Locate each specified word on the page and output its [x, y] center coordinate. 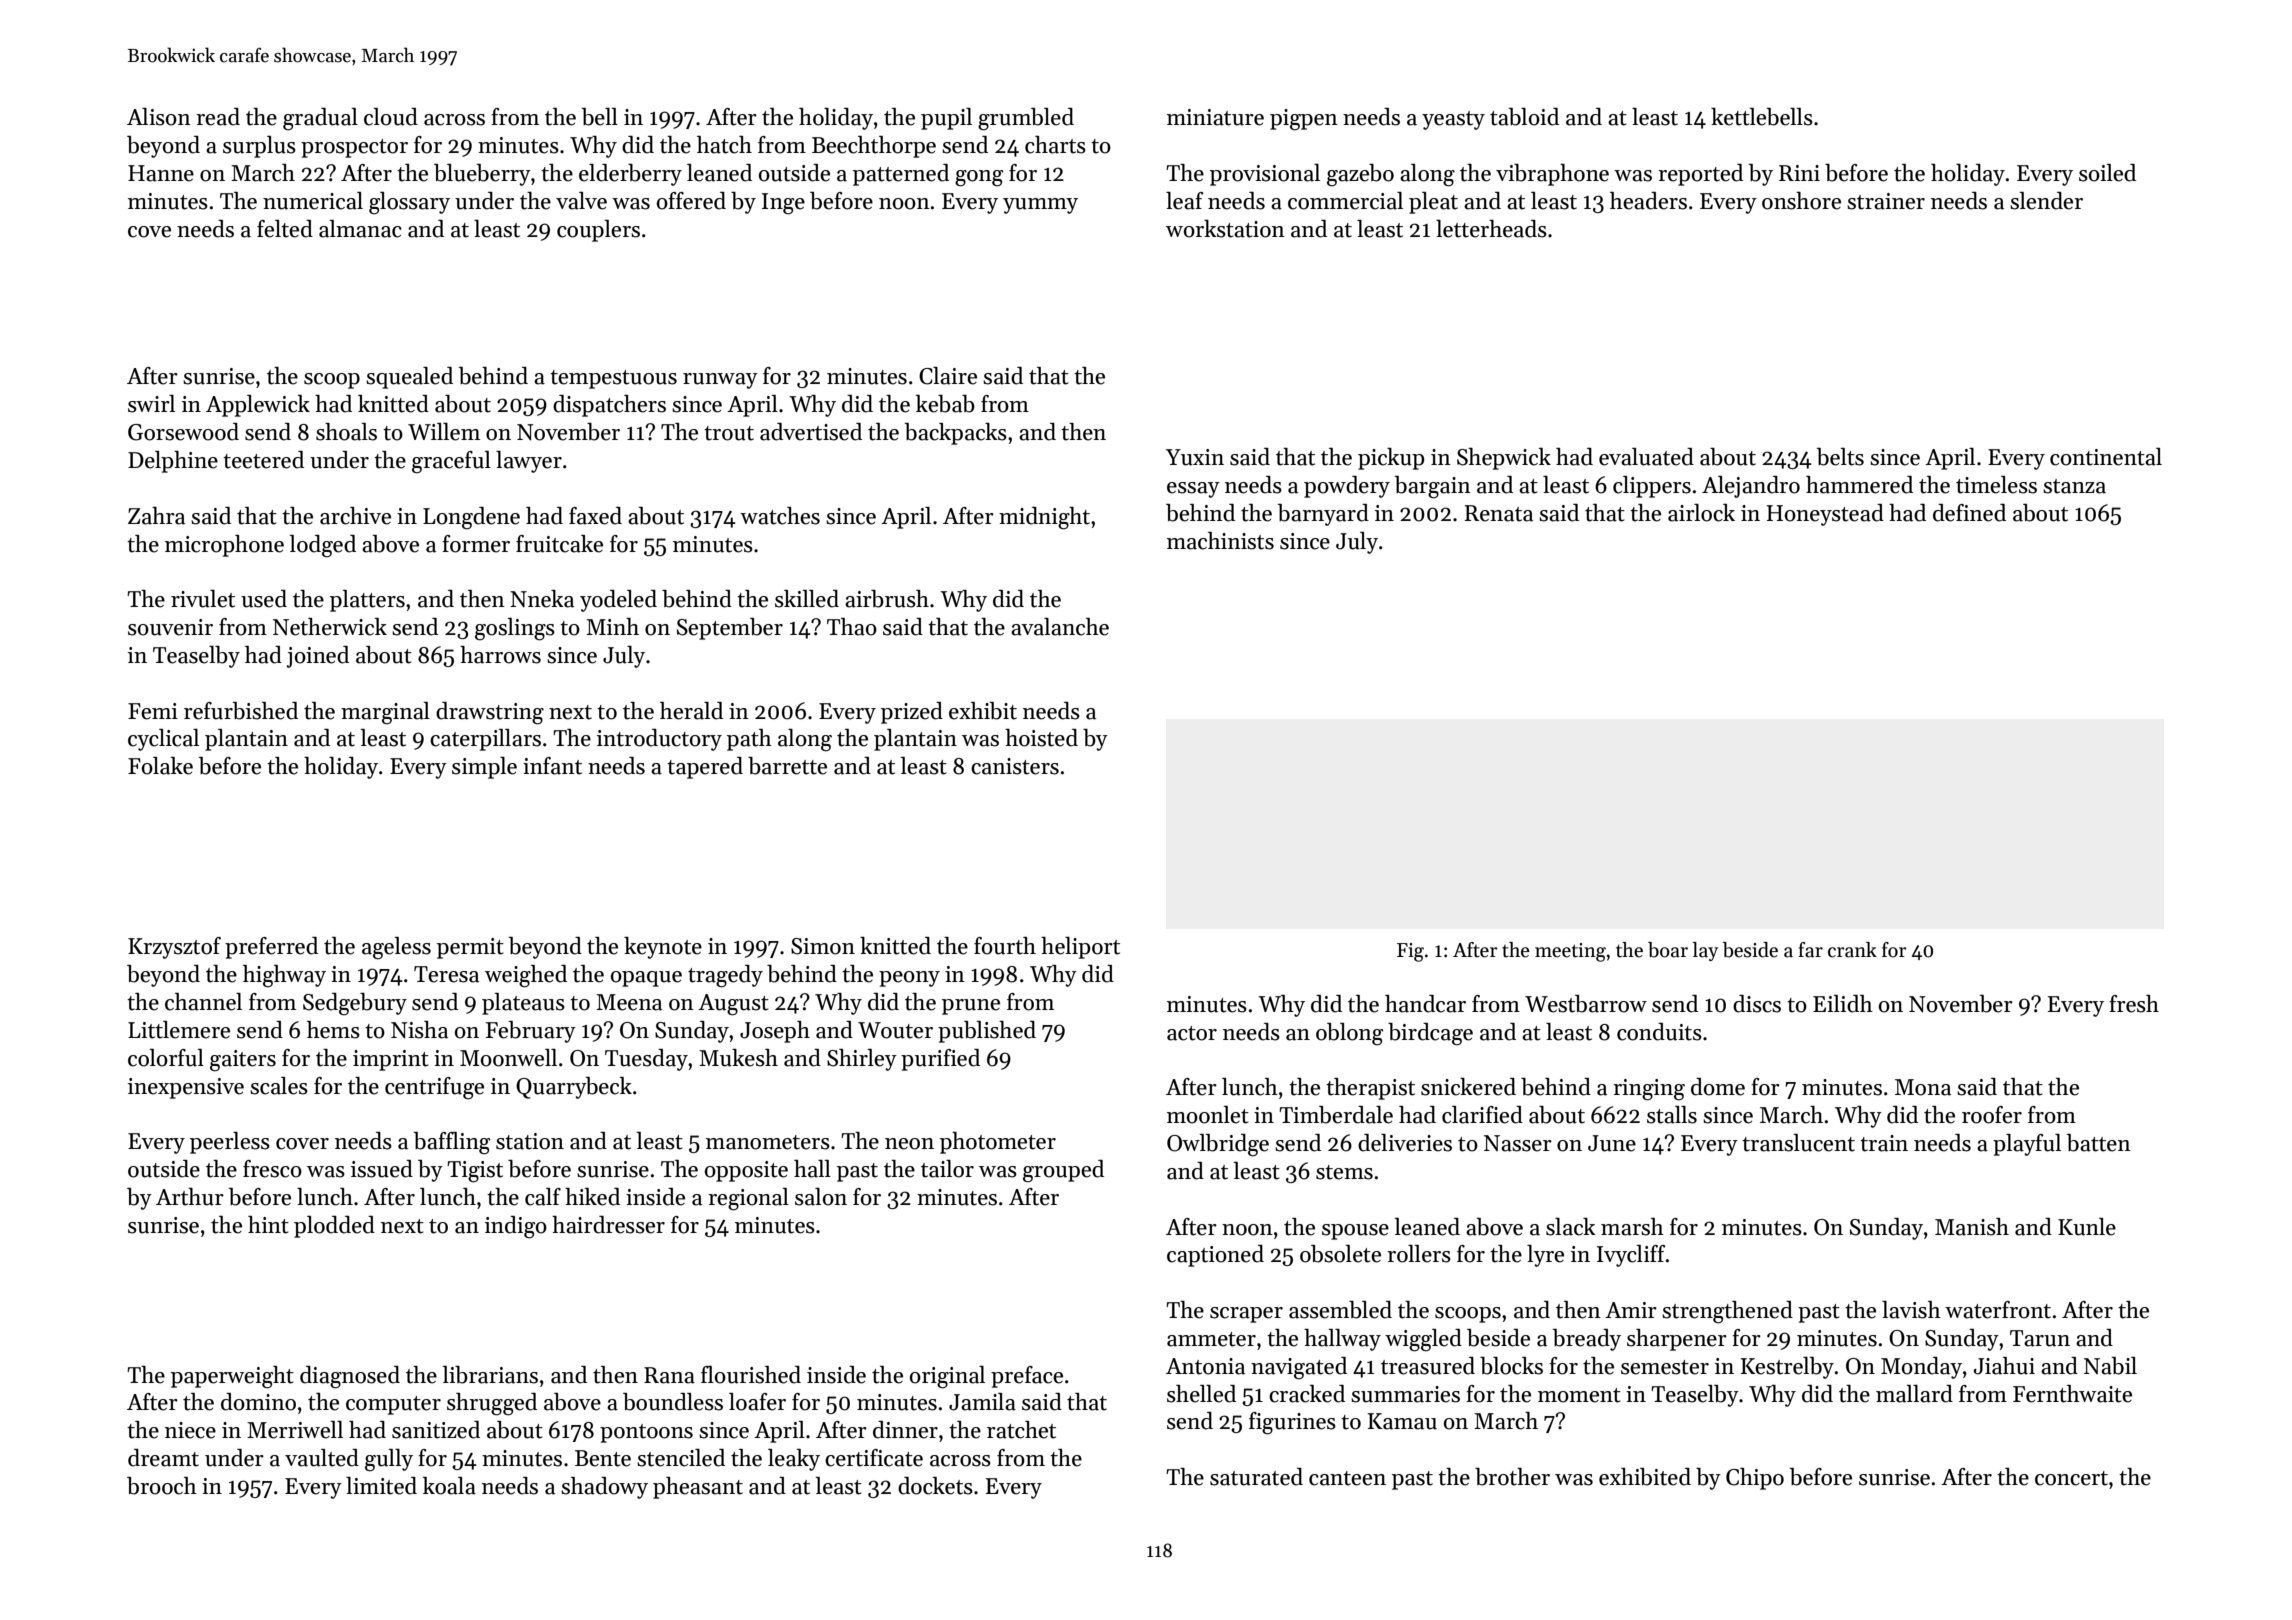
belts [1840, 457]
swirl [151, 404]
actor [1192, 1033]
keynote [663, 948]
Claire [948, 376]
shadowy [604, 1488]
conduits [1659, 1032]
